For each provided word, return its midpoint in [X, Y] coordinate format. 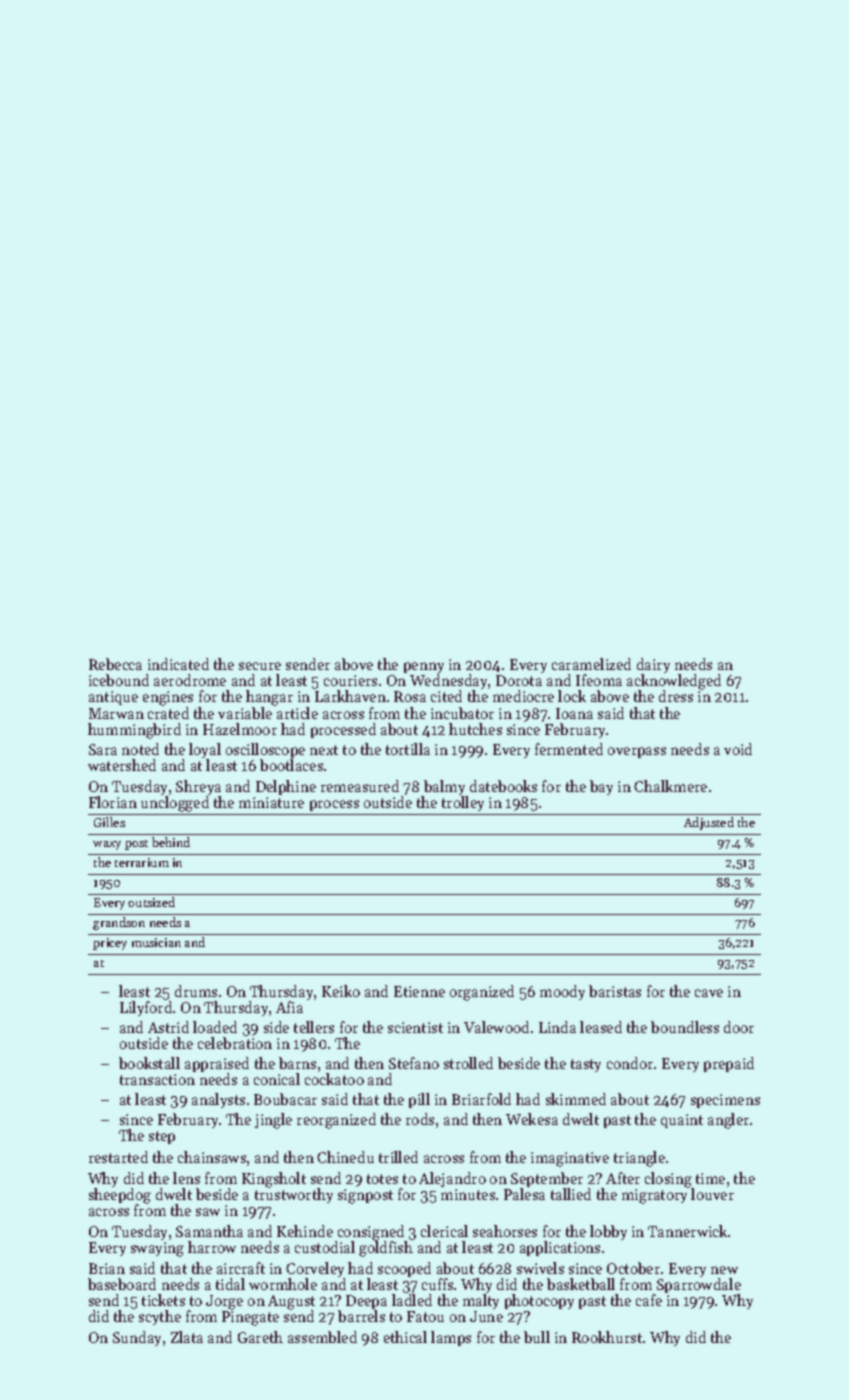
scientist [415, 1027]
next [324, 750]
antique [113, 698]
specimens [725, 1101]
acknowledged [674, 683]
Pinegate [250, 1318]
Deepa [366, 1302]
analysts [218, 1100]
